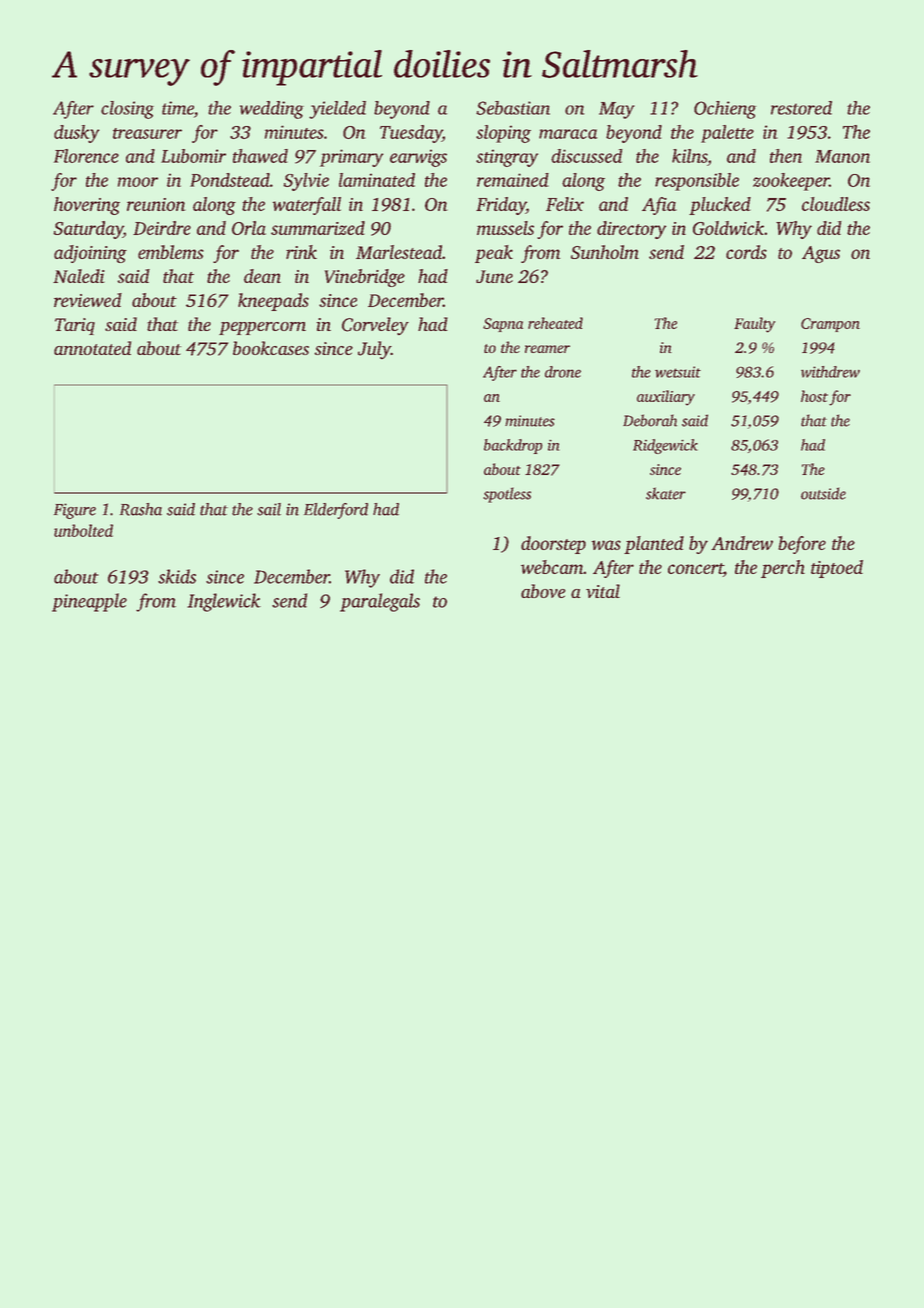  I want to click on restored, so click(801, 108).
